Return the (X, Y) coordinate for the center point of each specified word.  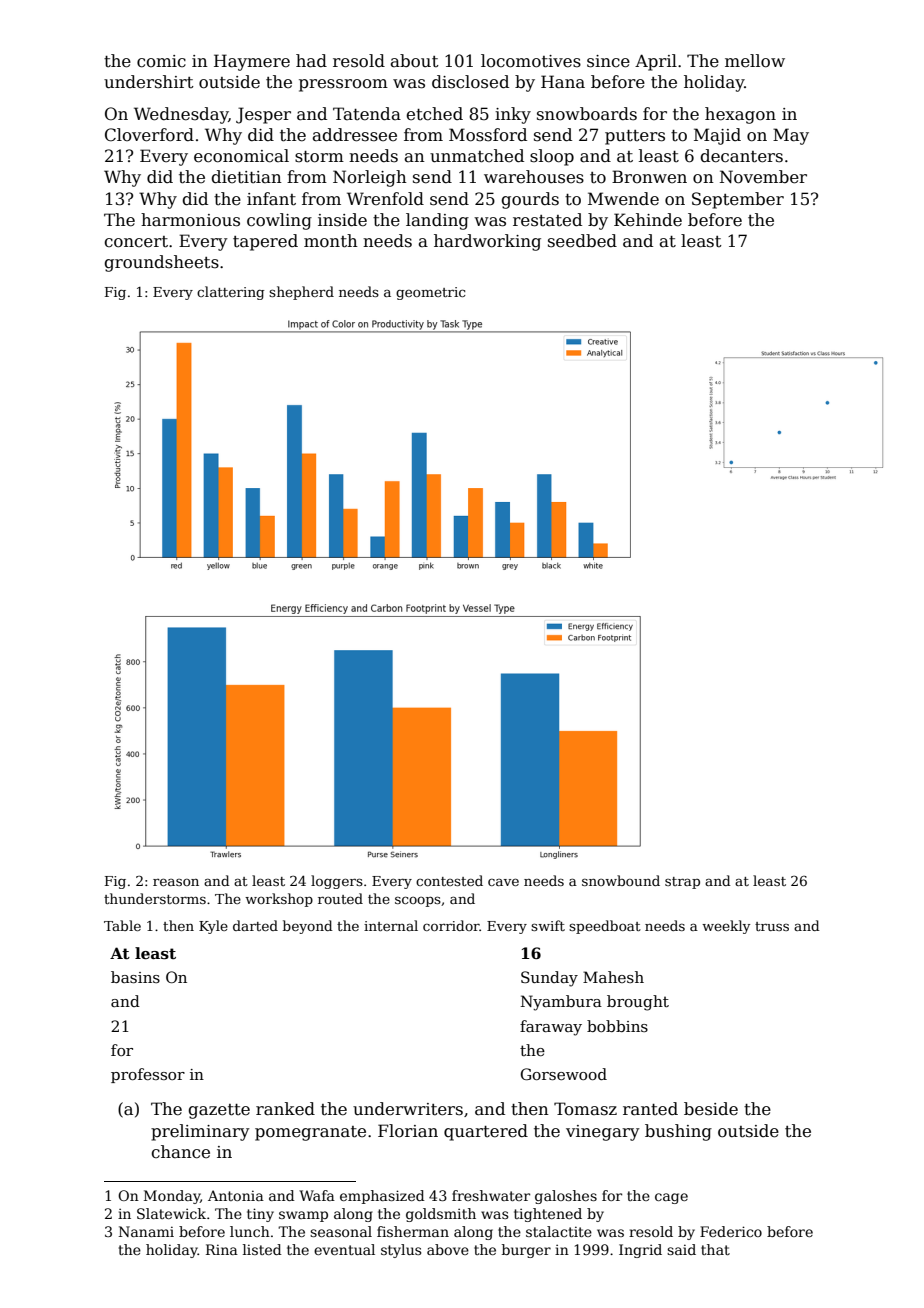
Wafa (317, 1195)
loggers (337, 882)
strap (682, 883)
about (415, 61)
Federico (731, 1231)
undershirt (149, 82)
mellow (755, 61)
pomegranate (310, 1133)
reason (176, 882)
